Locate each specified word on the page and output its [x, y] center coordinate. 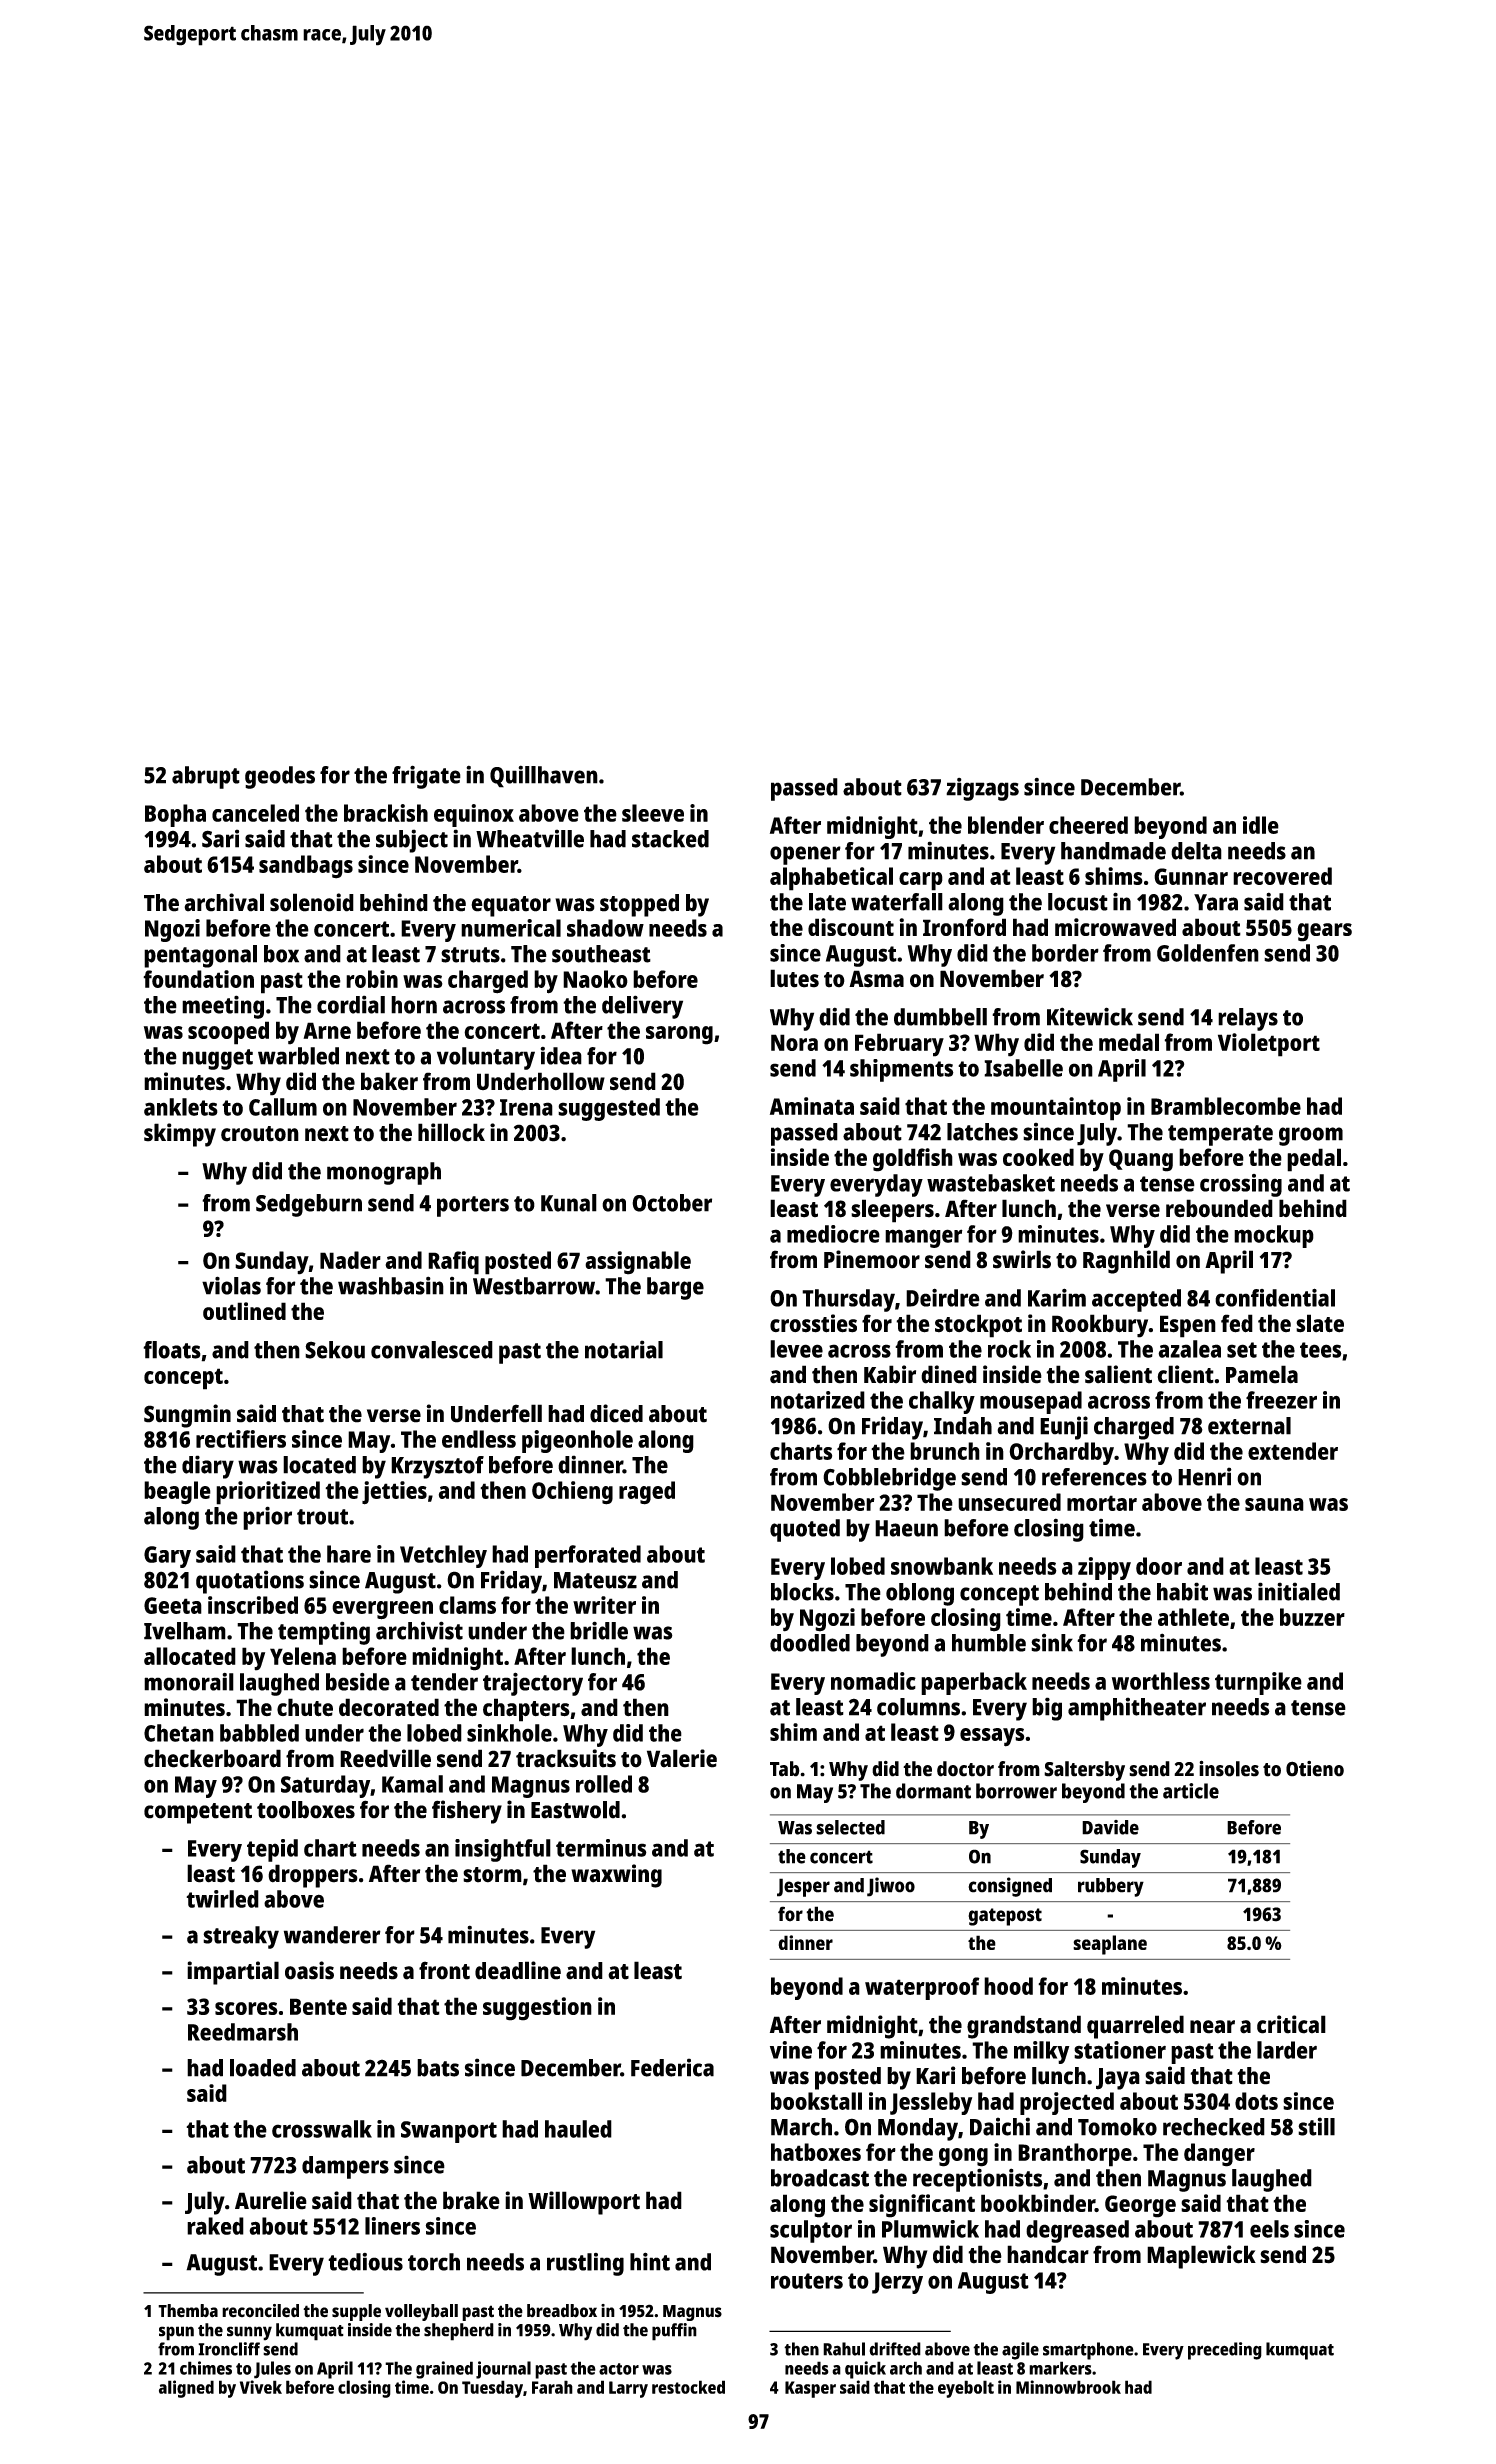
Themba [188, 2311]
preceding [1225, 2351]
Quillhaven [544, 776]
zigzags [982, 789]
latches [982, 1132]
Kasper [810, 2389]
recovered [1282, 876]
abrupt [206, 777]
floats [172, 1350]
